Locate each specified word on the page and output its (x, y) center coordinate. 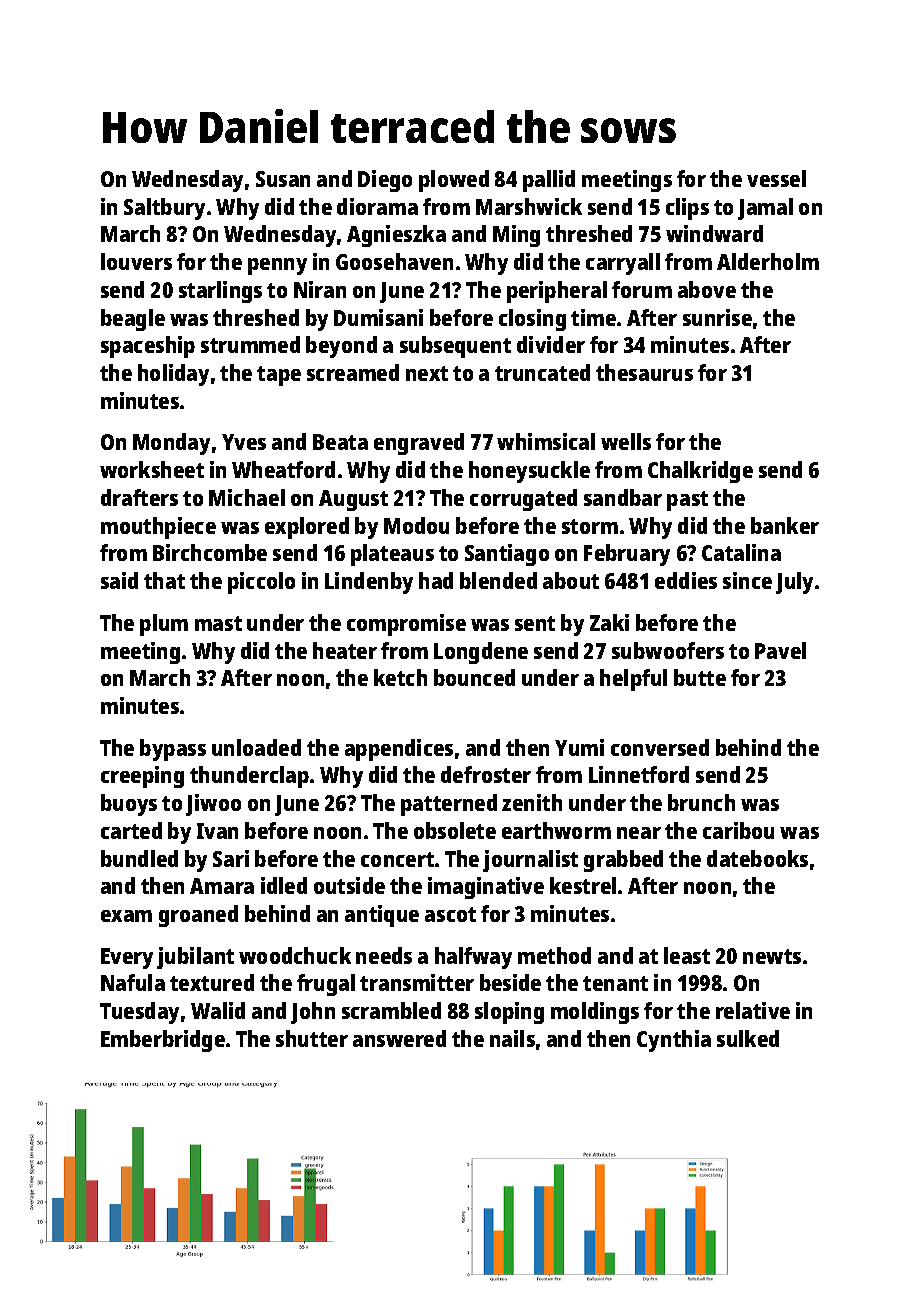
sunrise (717, 317)
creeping (142, 777)
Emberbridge (163, 1041)
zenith (532, 802)
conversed (660, 747)
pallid (549, 181)
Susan (283, 179)
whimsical (546, 441)
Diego (385, 181)
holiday (173, 375)
